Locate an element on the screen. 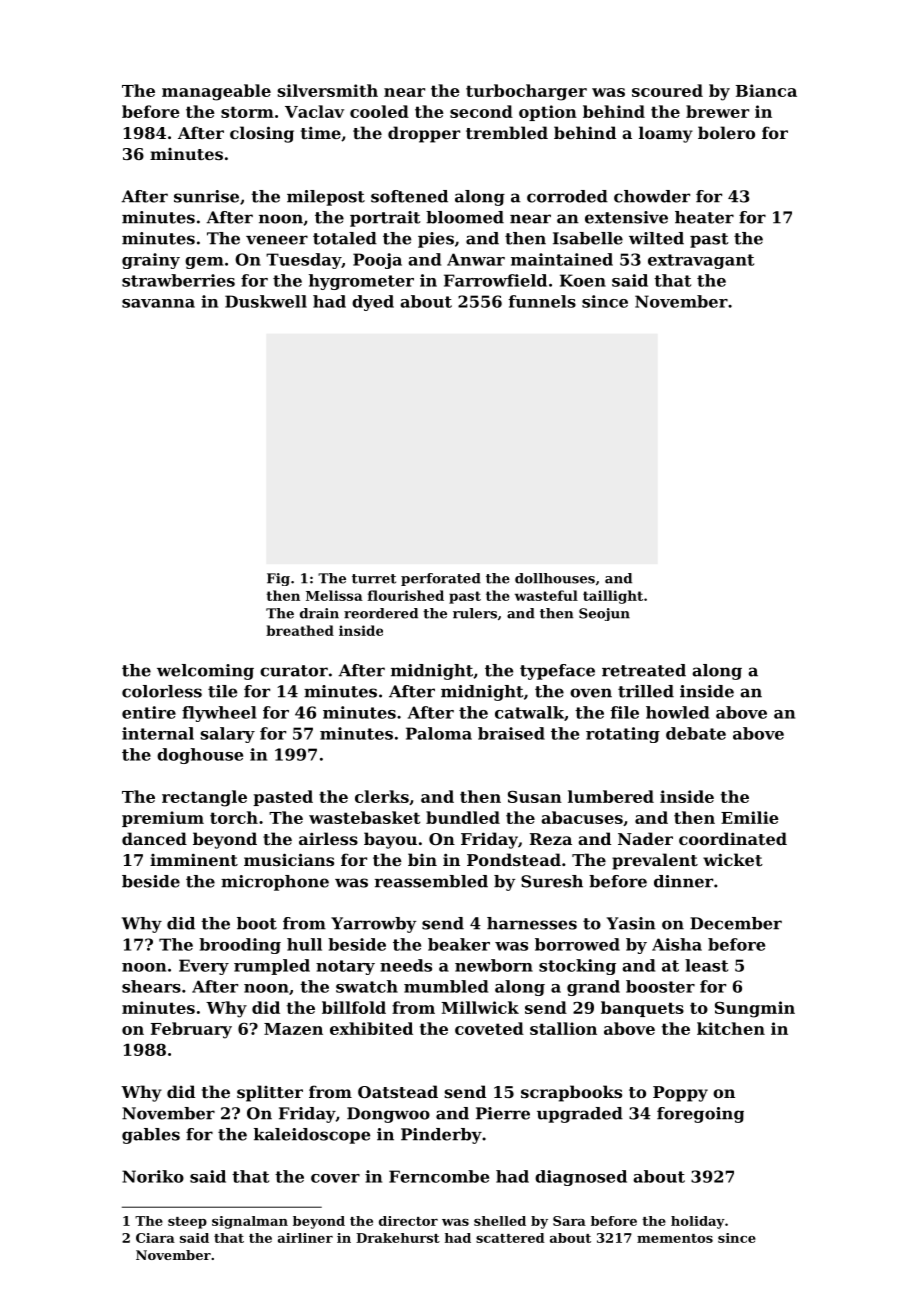 The height and width of the screenshot is (1314, 924). splitter is located at coordinates (270, 1093).
